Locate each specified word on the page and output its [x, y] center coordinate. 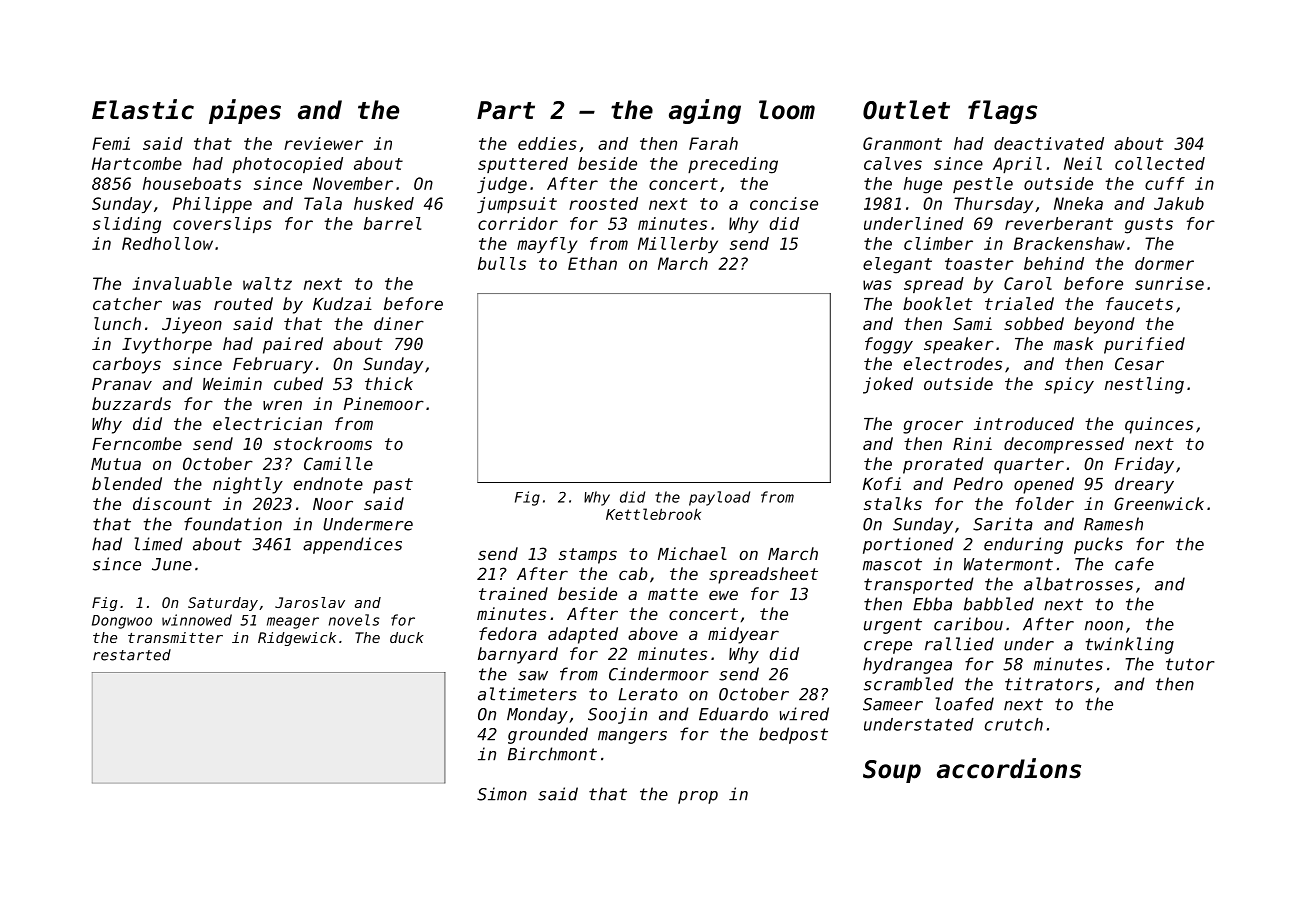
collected [1160, 163]
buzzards [131, 403]
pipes [245, 111]
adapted [583, 635]
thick [389, 383]
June [172, 564]
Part [506, 110]
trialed [1019, 303]
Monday [537, 715]
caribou [968, 624]
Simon [502, 794]
